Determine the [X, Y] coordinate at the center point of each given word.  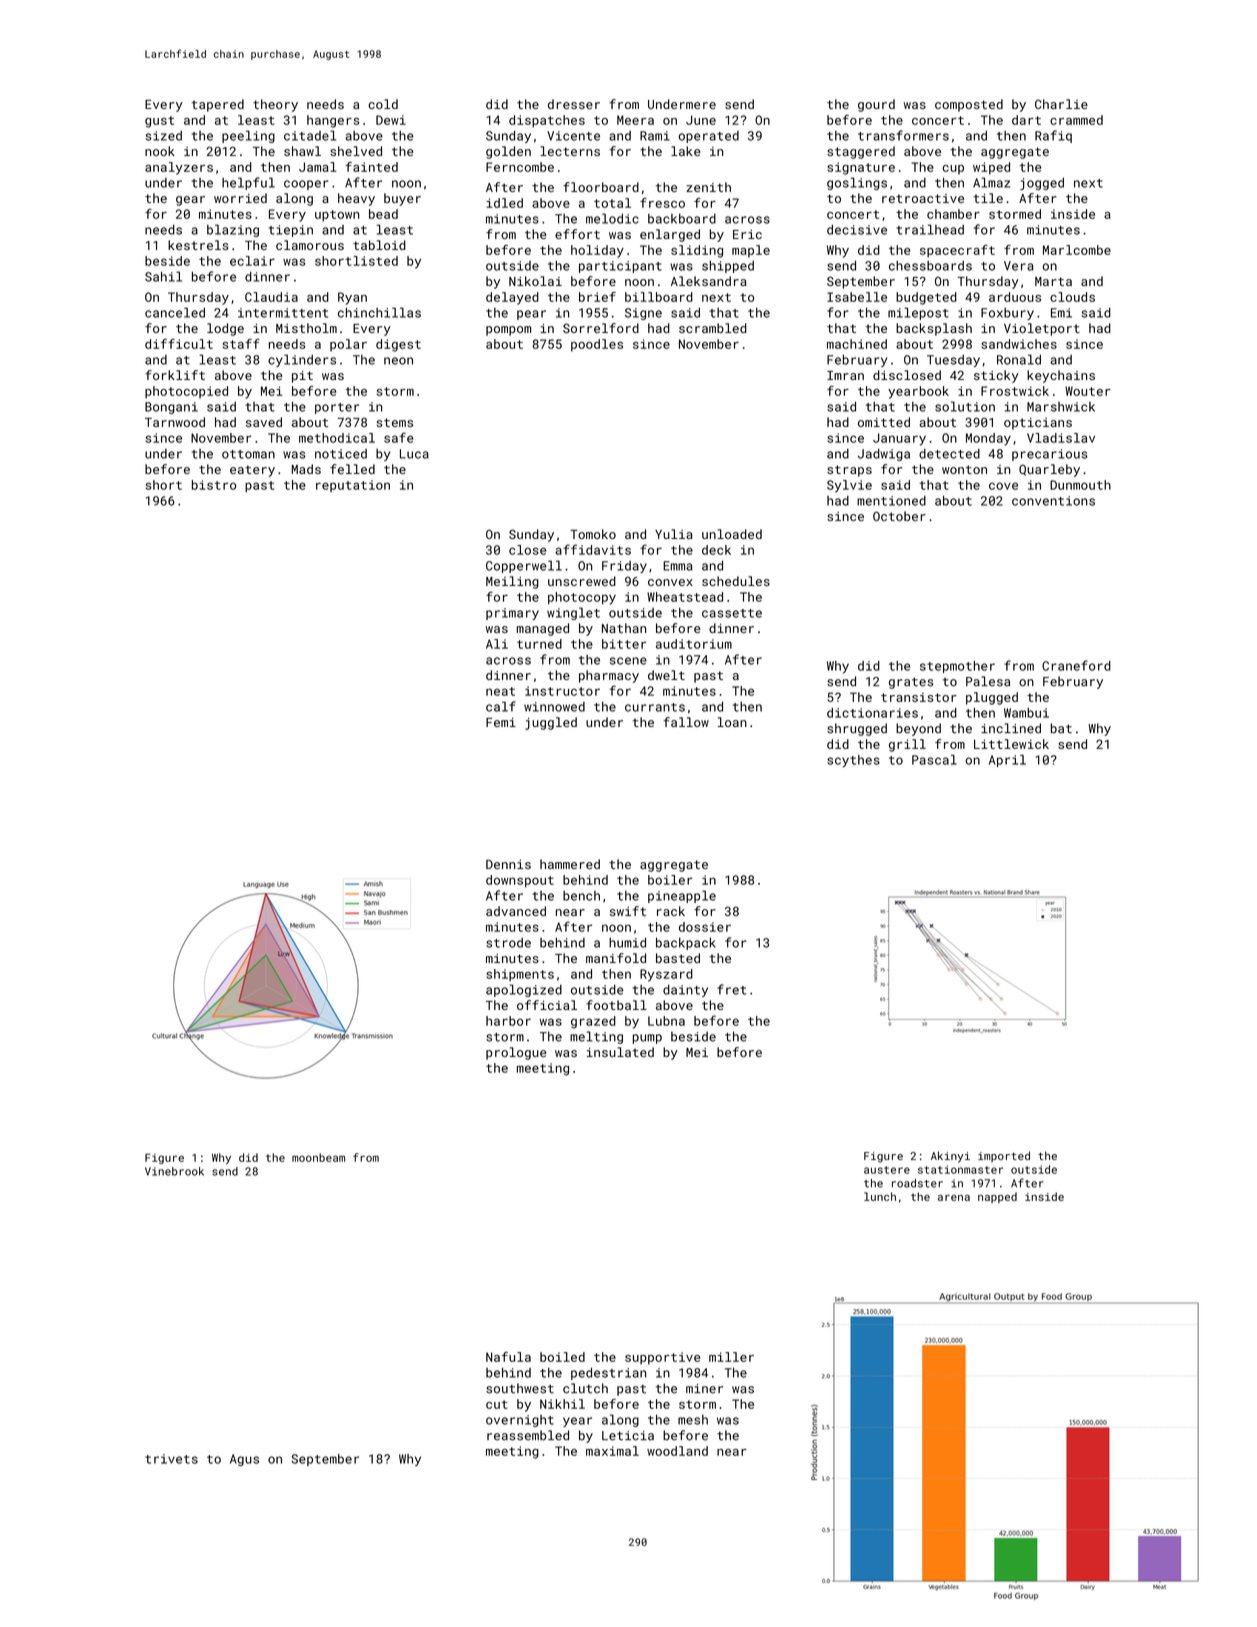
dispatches [547, 121]
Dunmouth [1080, 485]
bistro [214, 485]
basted [678, 958]
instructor [562, 691]
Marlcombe [1077, 250]
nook [160, 151]
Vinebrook [174, 1171]
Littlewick [1011, 744]
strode [508, 943]
